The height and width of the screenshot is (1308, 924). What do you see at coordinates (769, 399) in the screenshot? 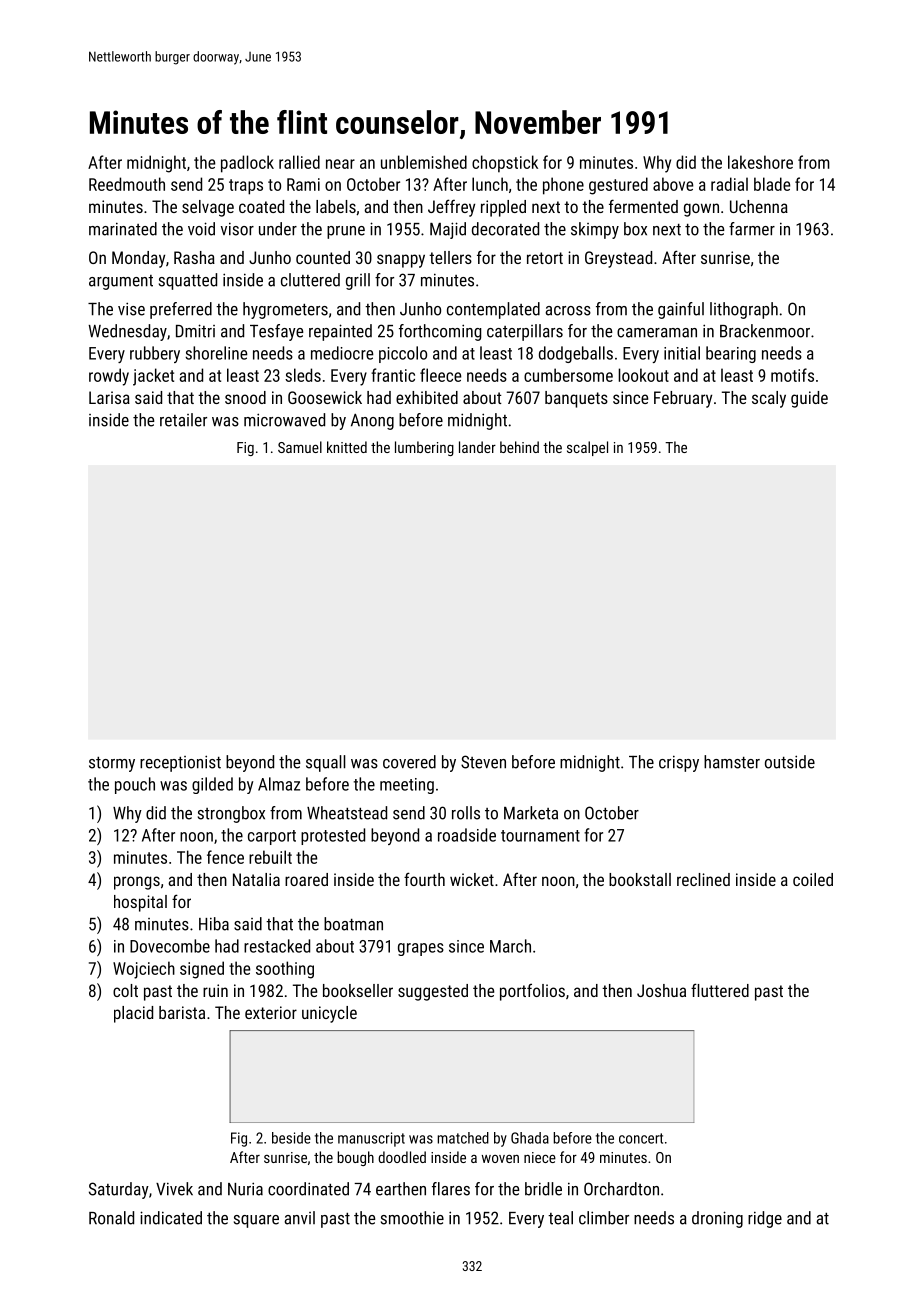
I see `scaly` at bounding box center [769, 399].
